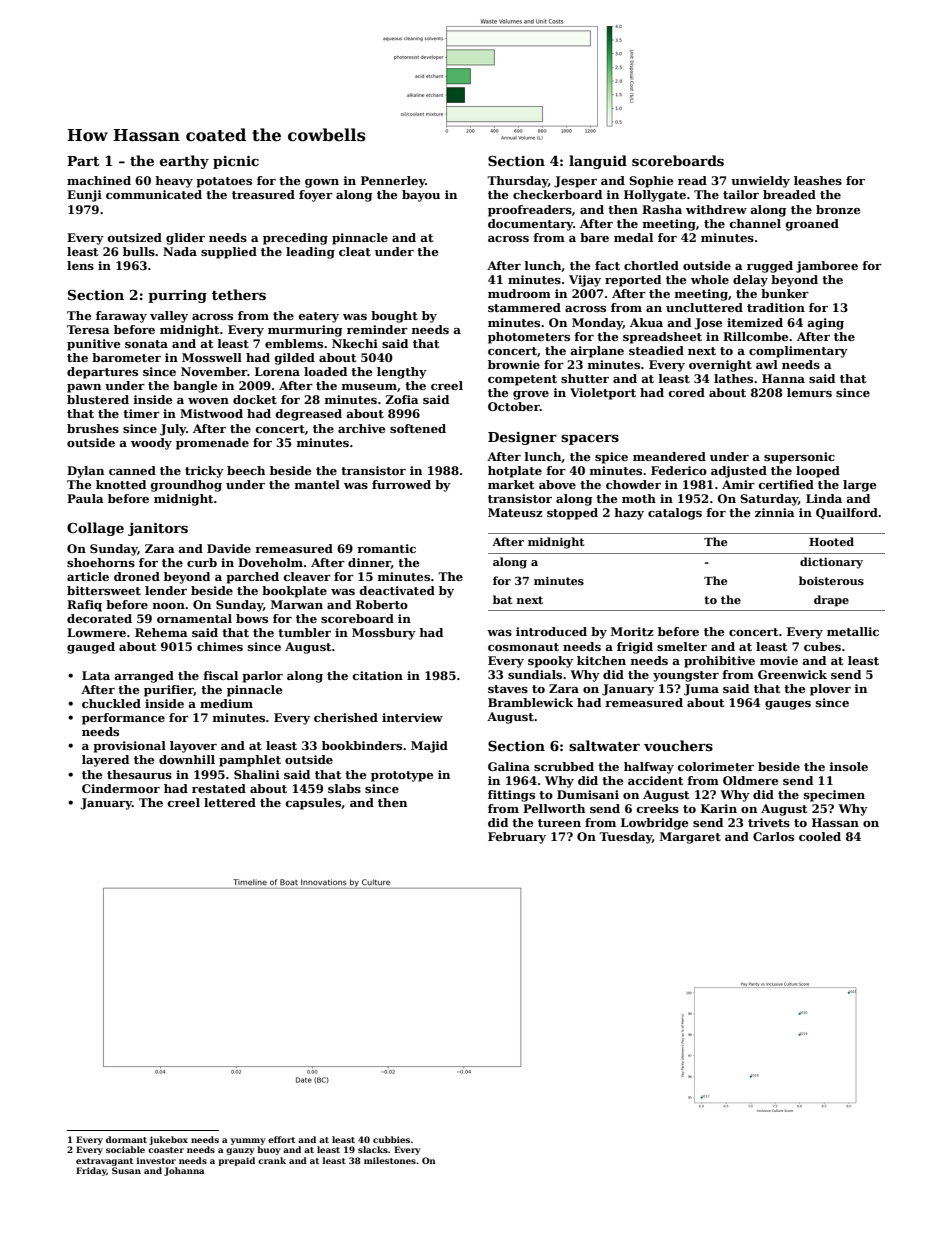  I want to click on youngster, so click(686, 676).
